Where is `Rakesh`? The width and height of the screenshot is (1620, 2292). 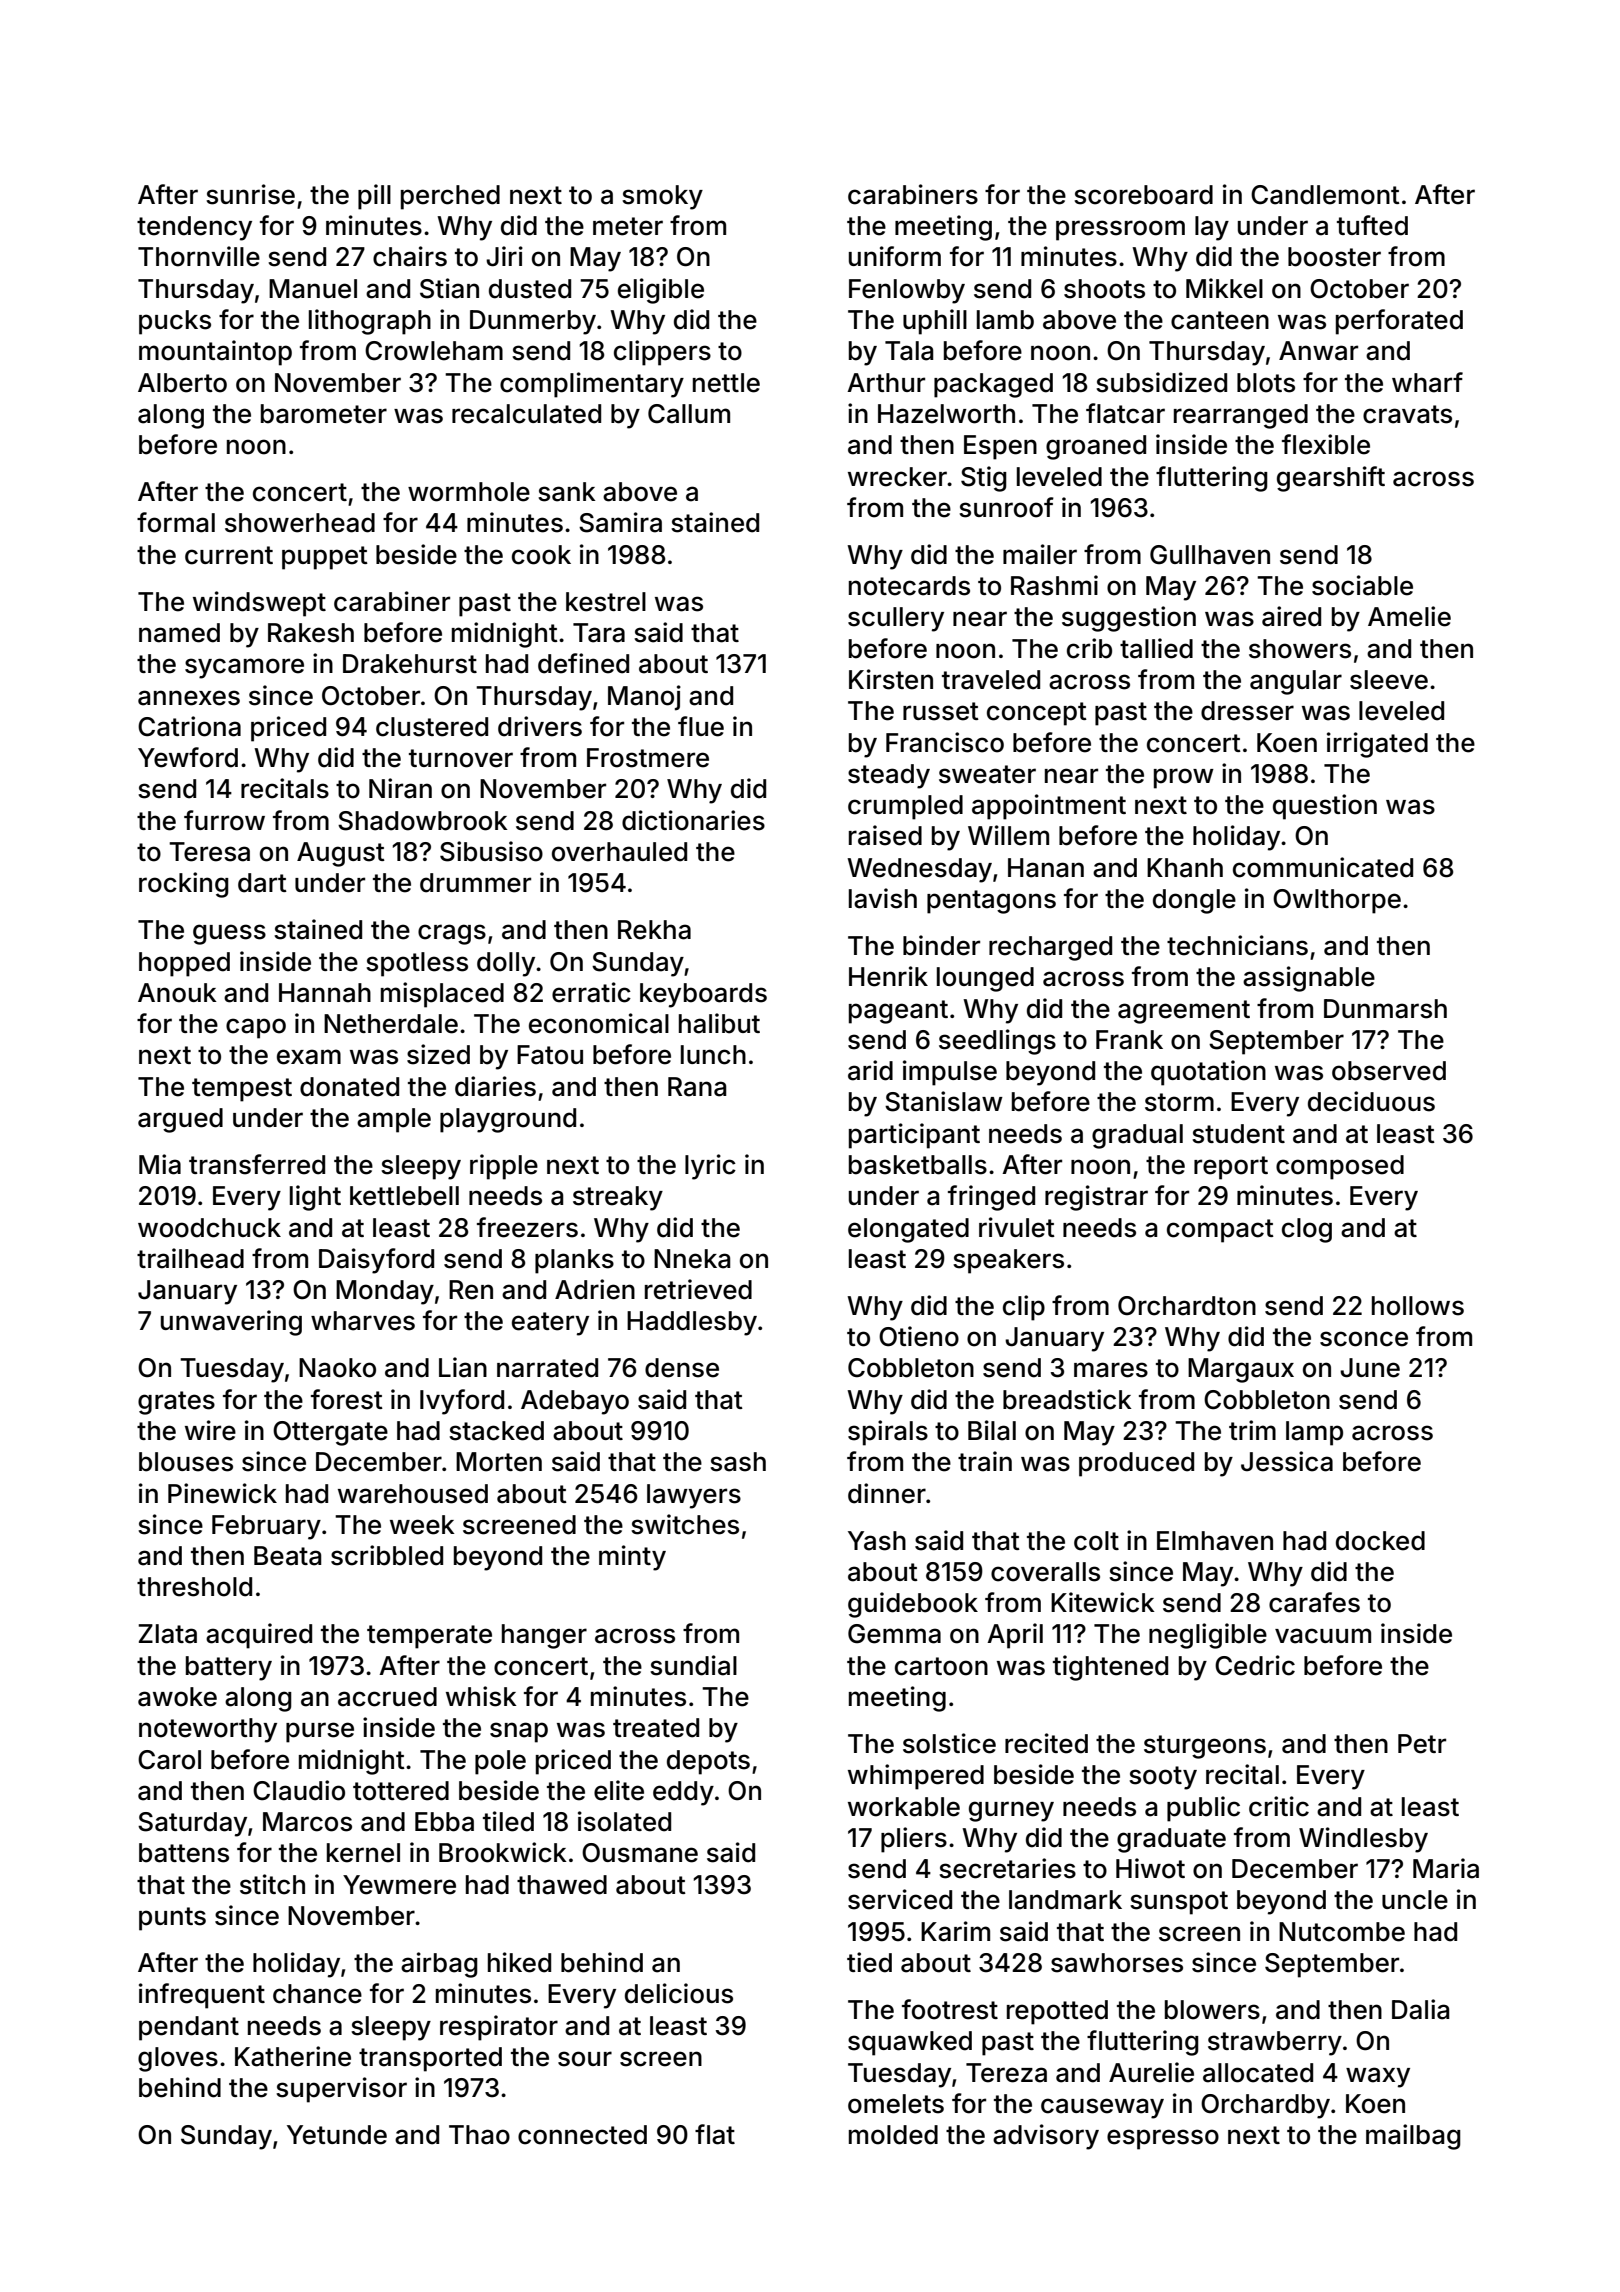
Rakesh is located at coordinates (311, 633).
